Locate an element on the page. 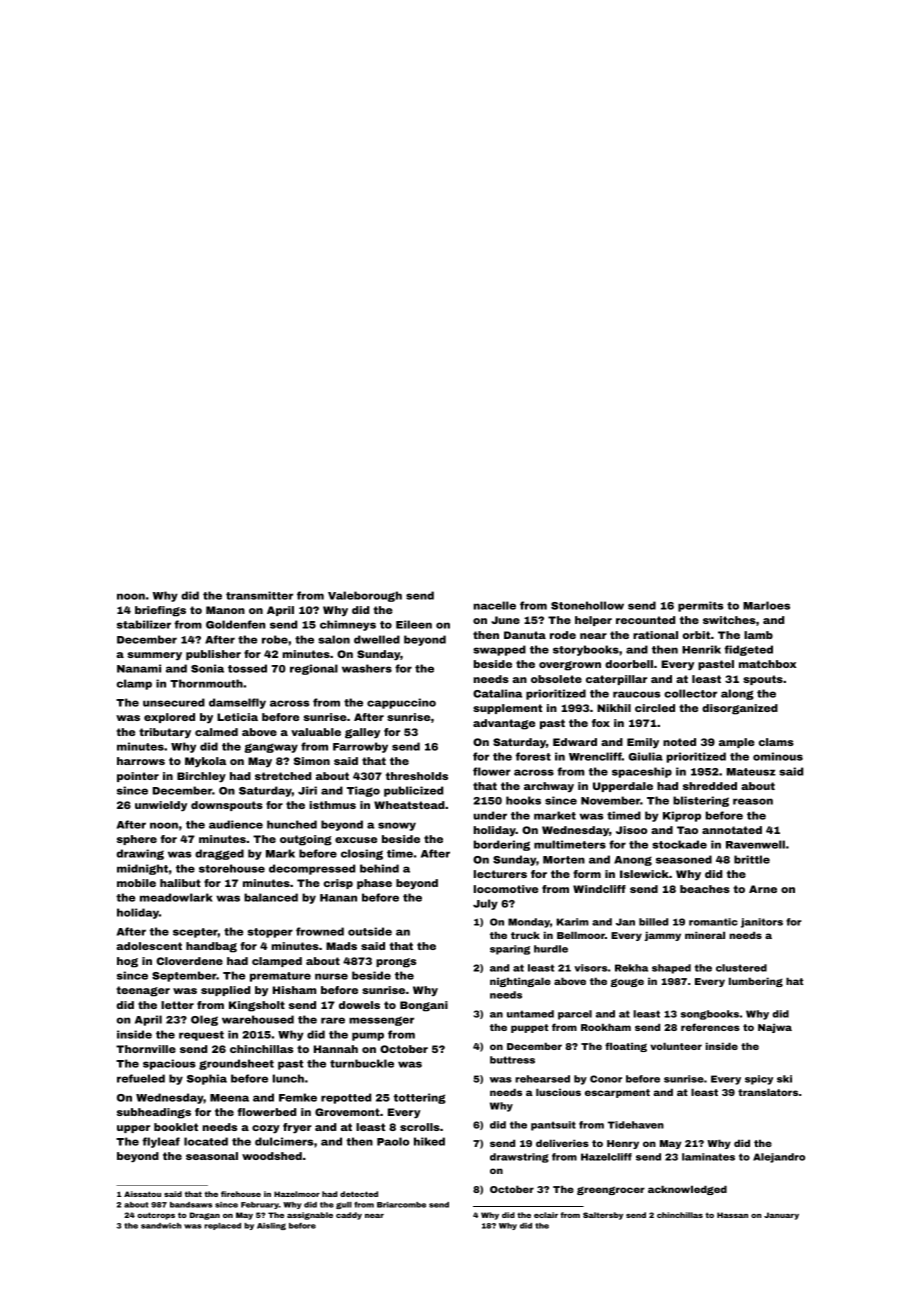 Image resolution: width=924 pixels, height=1308 pixels. stabilizer is located at coordinates (144, 624).
